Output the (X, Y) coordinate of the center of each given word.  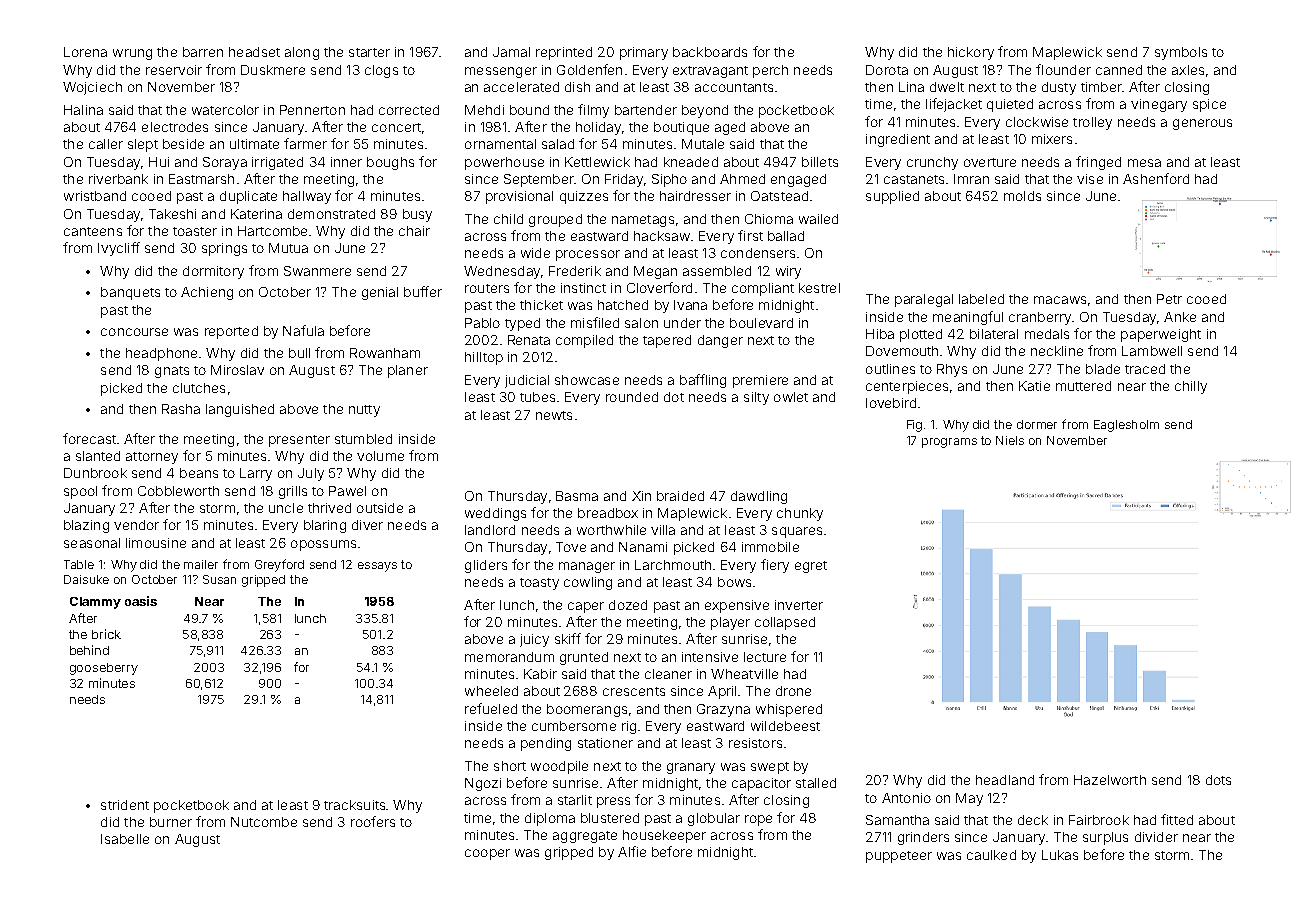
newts (554, 415)
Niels (1010, 440)
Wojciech (92, 88)
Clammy (95, 603)
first (750, 235)
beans (199, 473)
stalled (816, 783)
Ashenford (1156, 178)
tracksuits (354, 805)
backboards (710, 52)
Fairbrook (1099, 820)
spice (1209, 105)
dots (1218, 780)
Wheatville (744, 674)
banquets (130, 293)
